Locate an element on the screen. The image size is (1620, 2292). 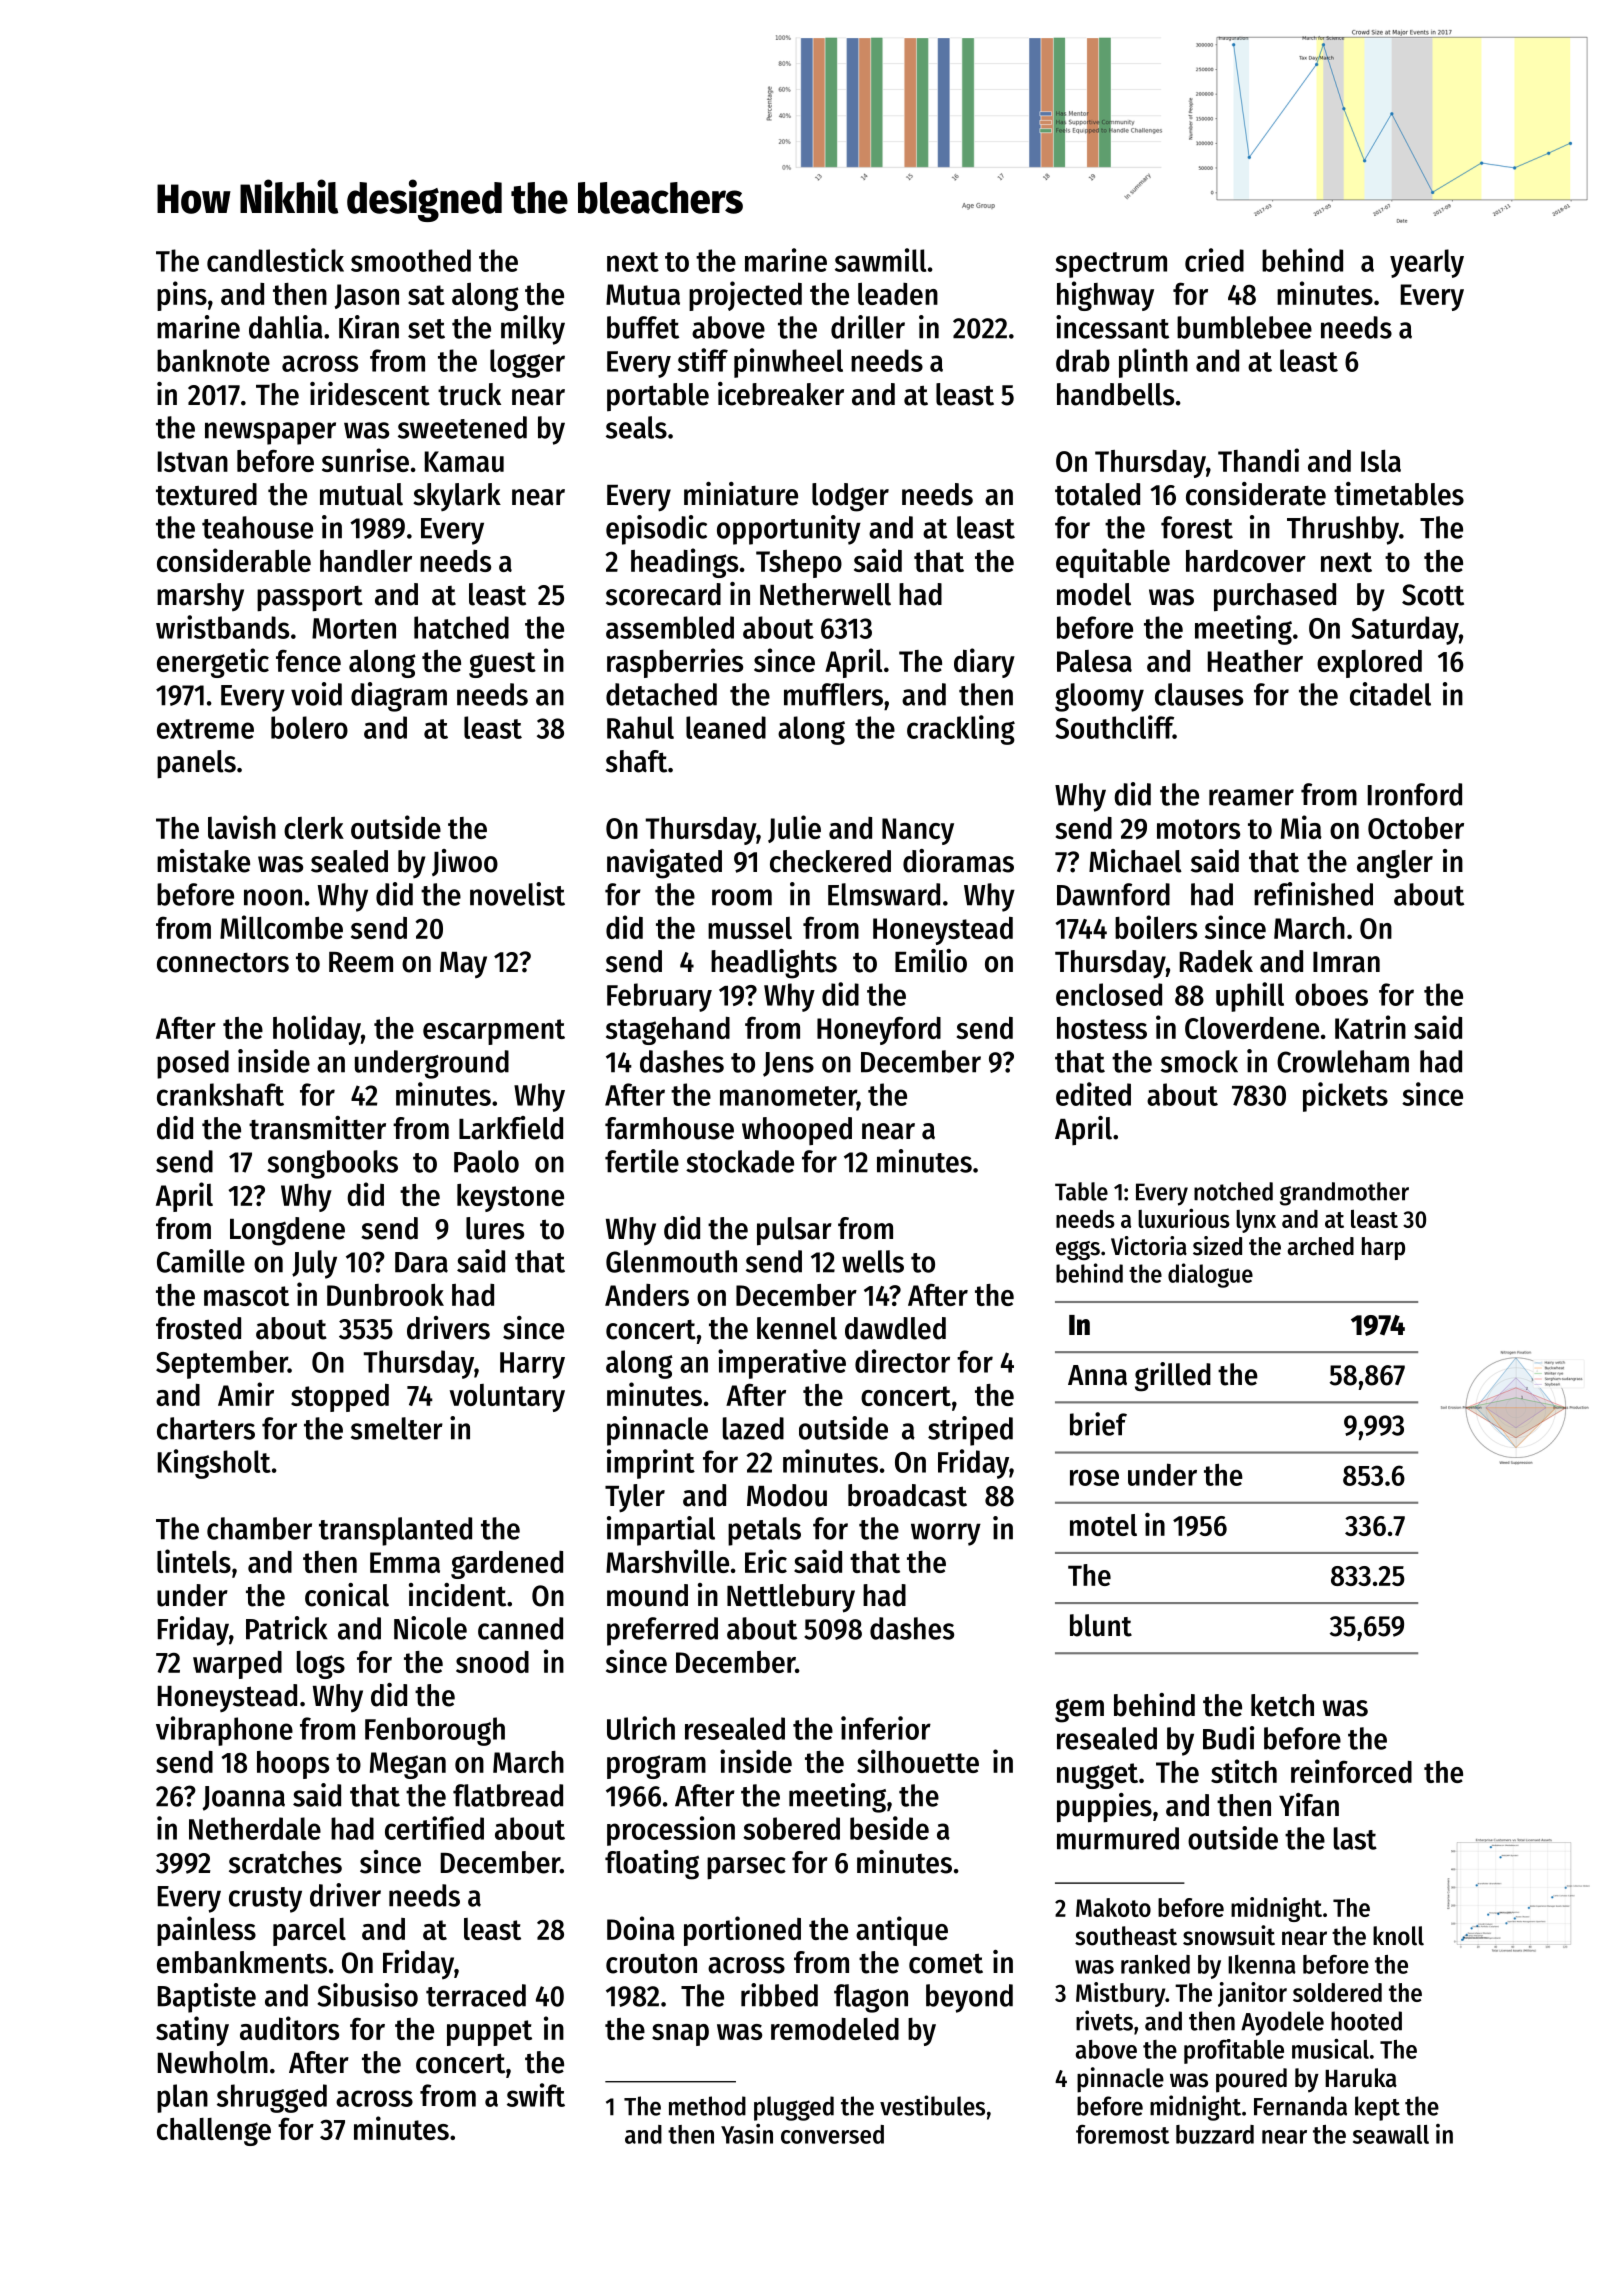
assembled is located at coordinates (670, 627).
